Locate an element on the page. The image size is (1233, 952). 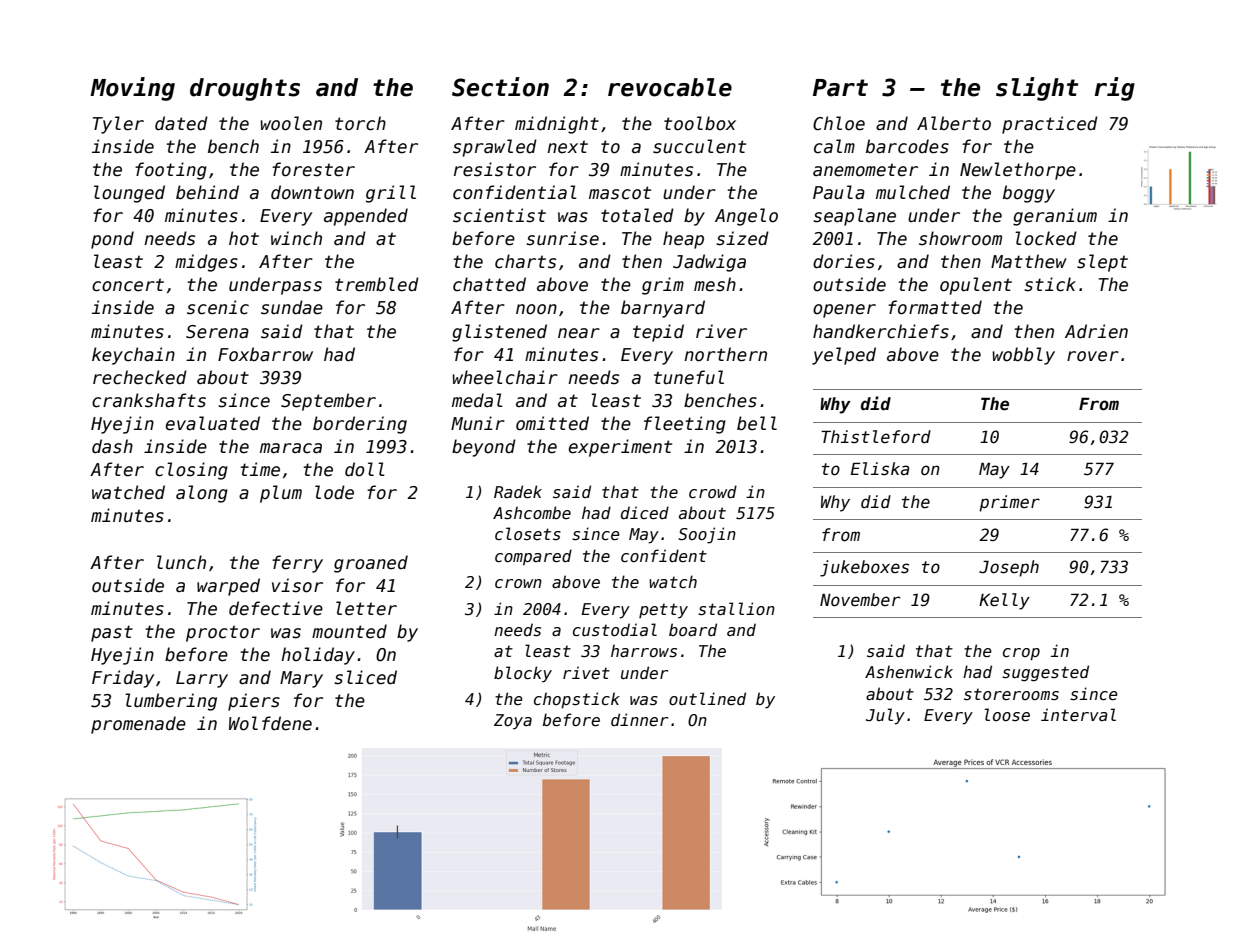
Larry is located at coordinates (202, 679).
